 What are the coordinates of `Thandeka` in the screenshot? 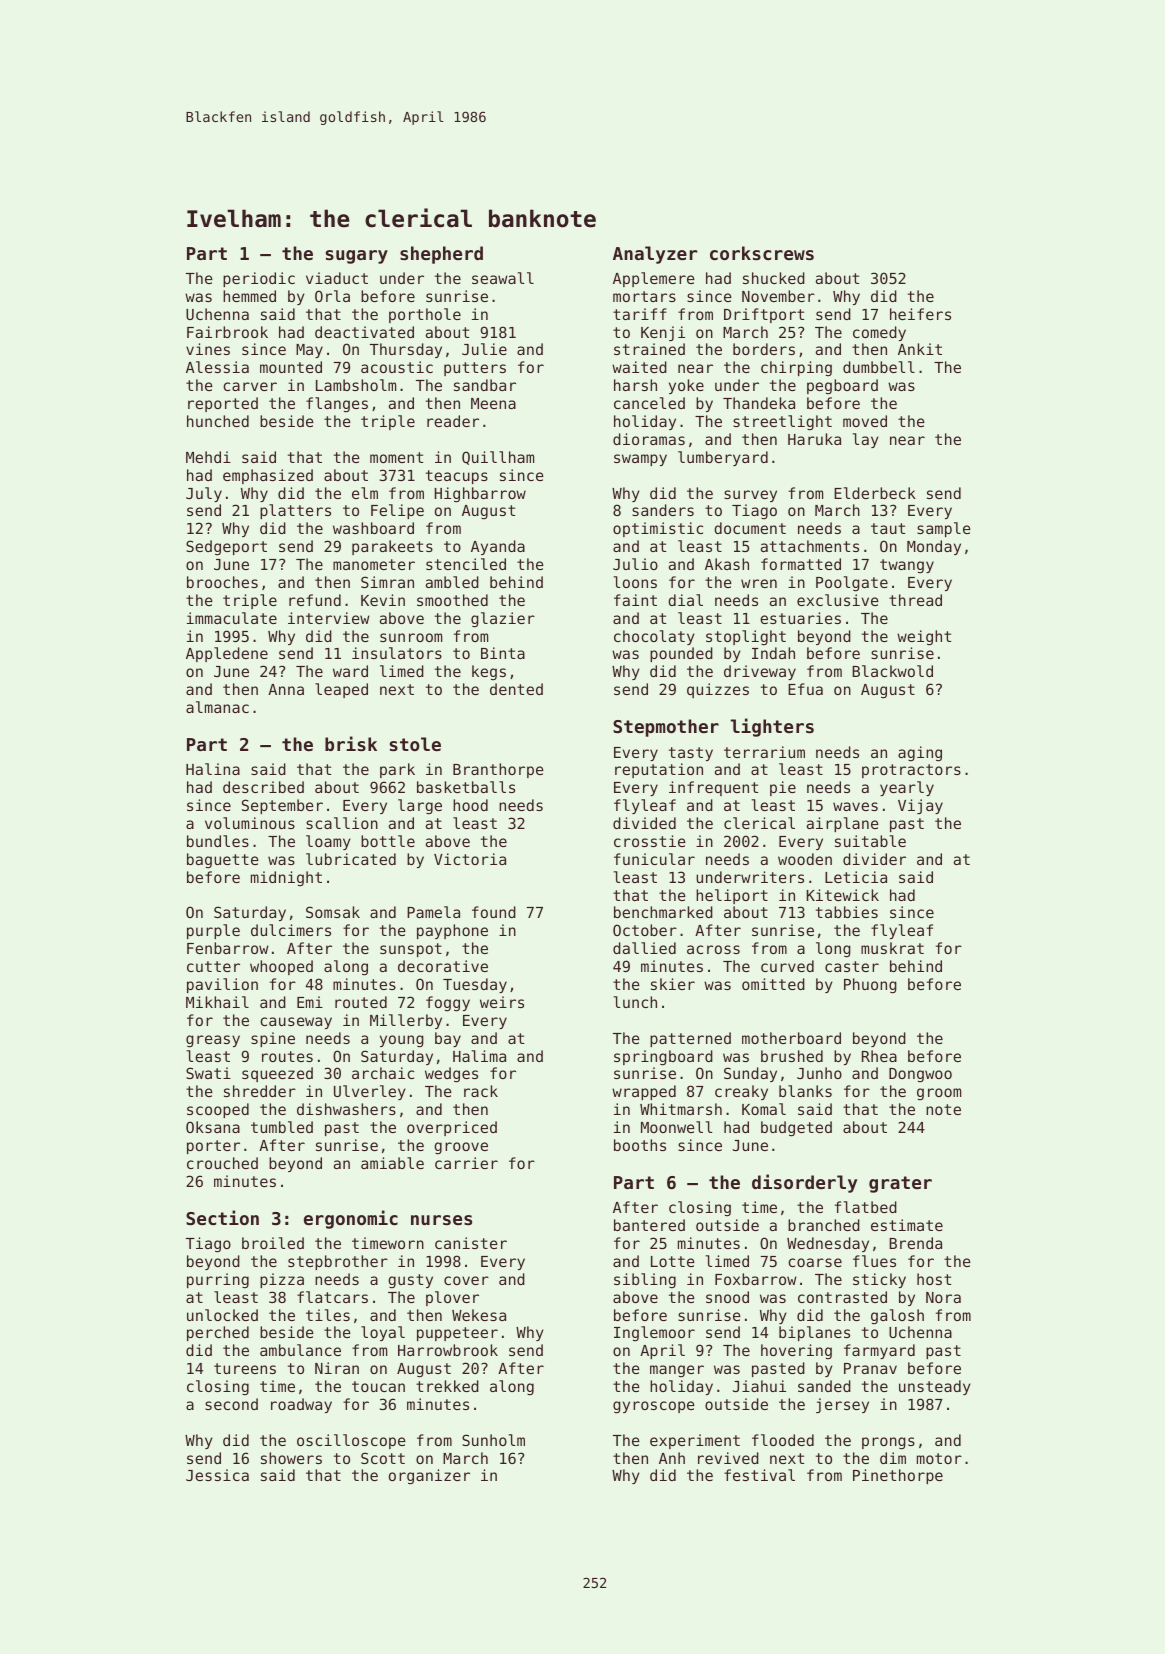 It's located at (759, 403).
